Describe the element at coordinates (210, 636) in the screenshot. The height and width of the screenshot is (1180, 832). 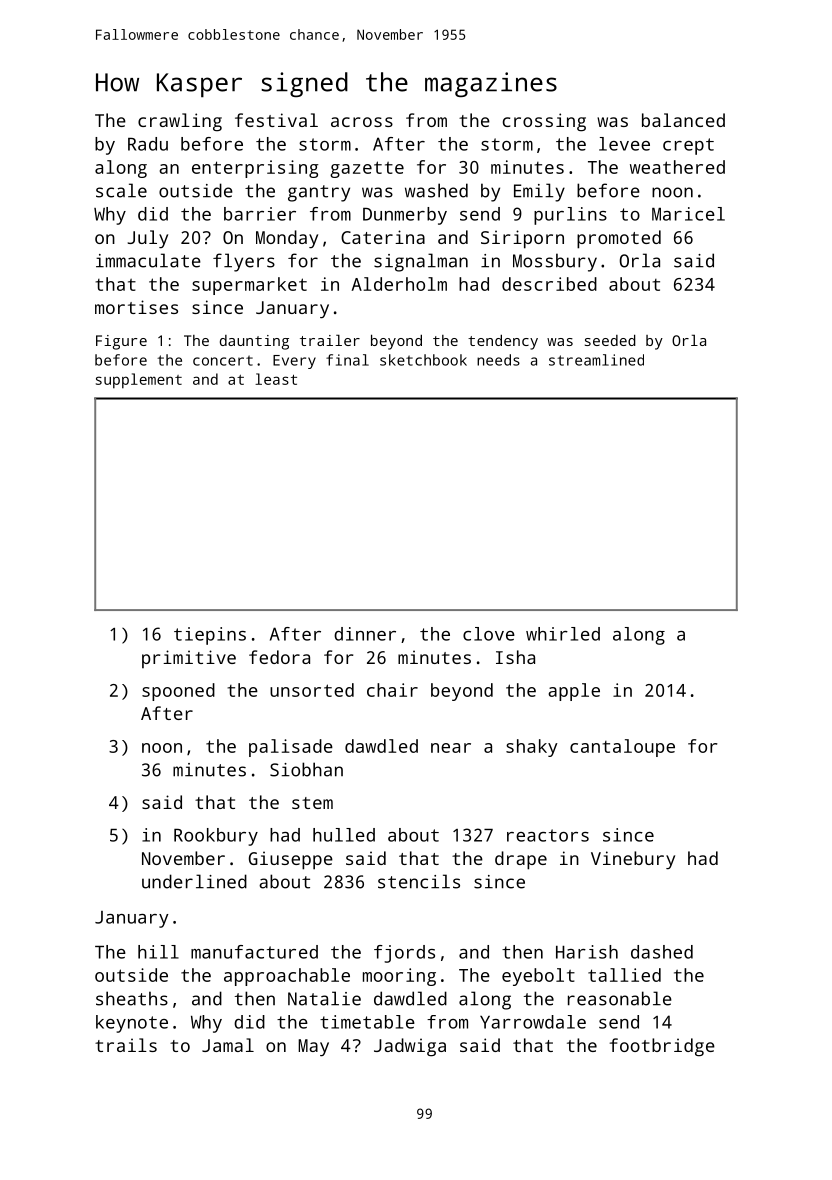
I see `tiepins` at that location.
